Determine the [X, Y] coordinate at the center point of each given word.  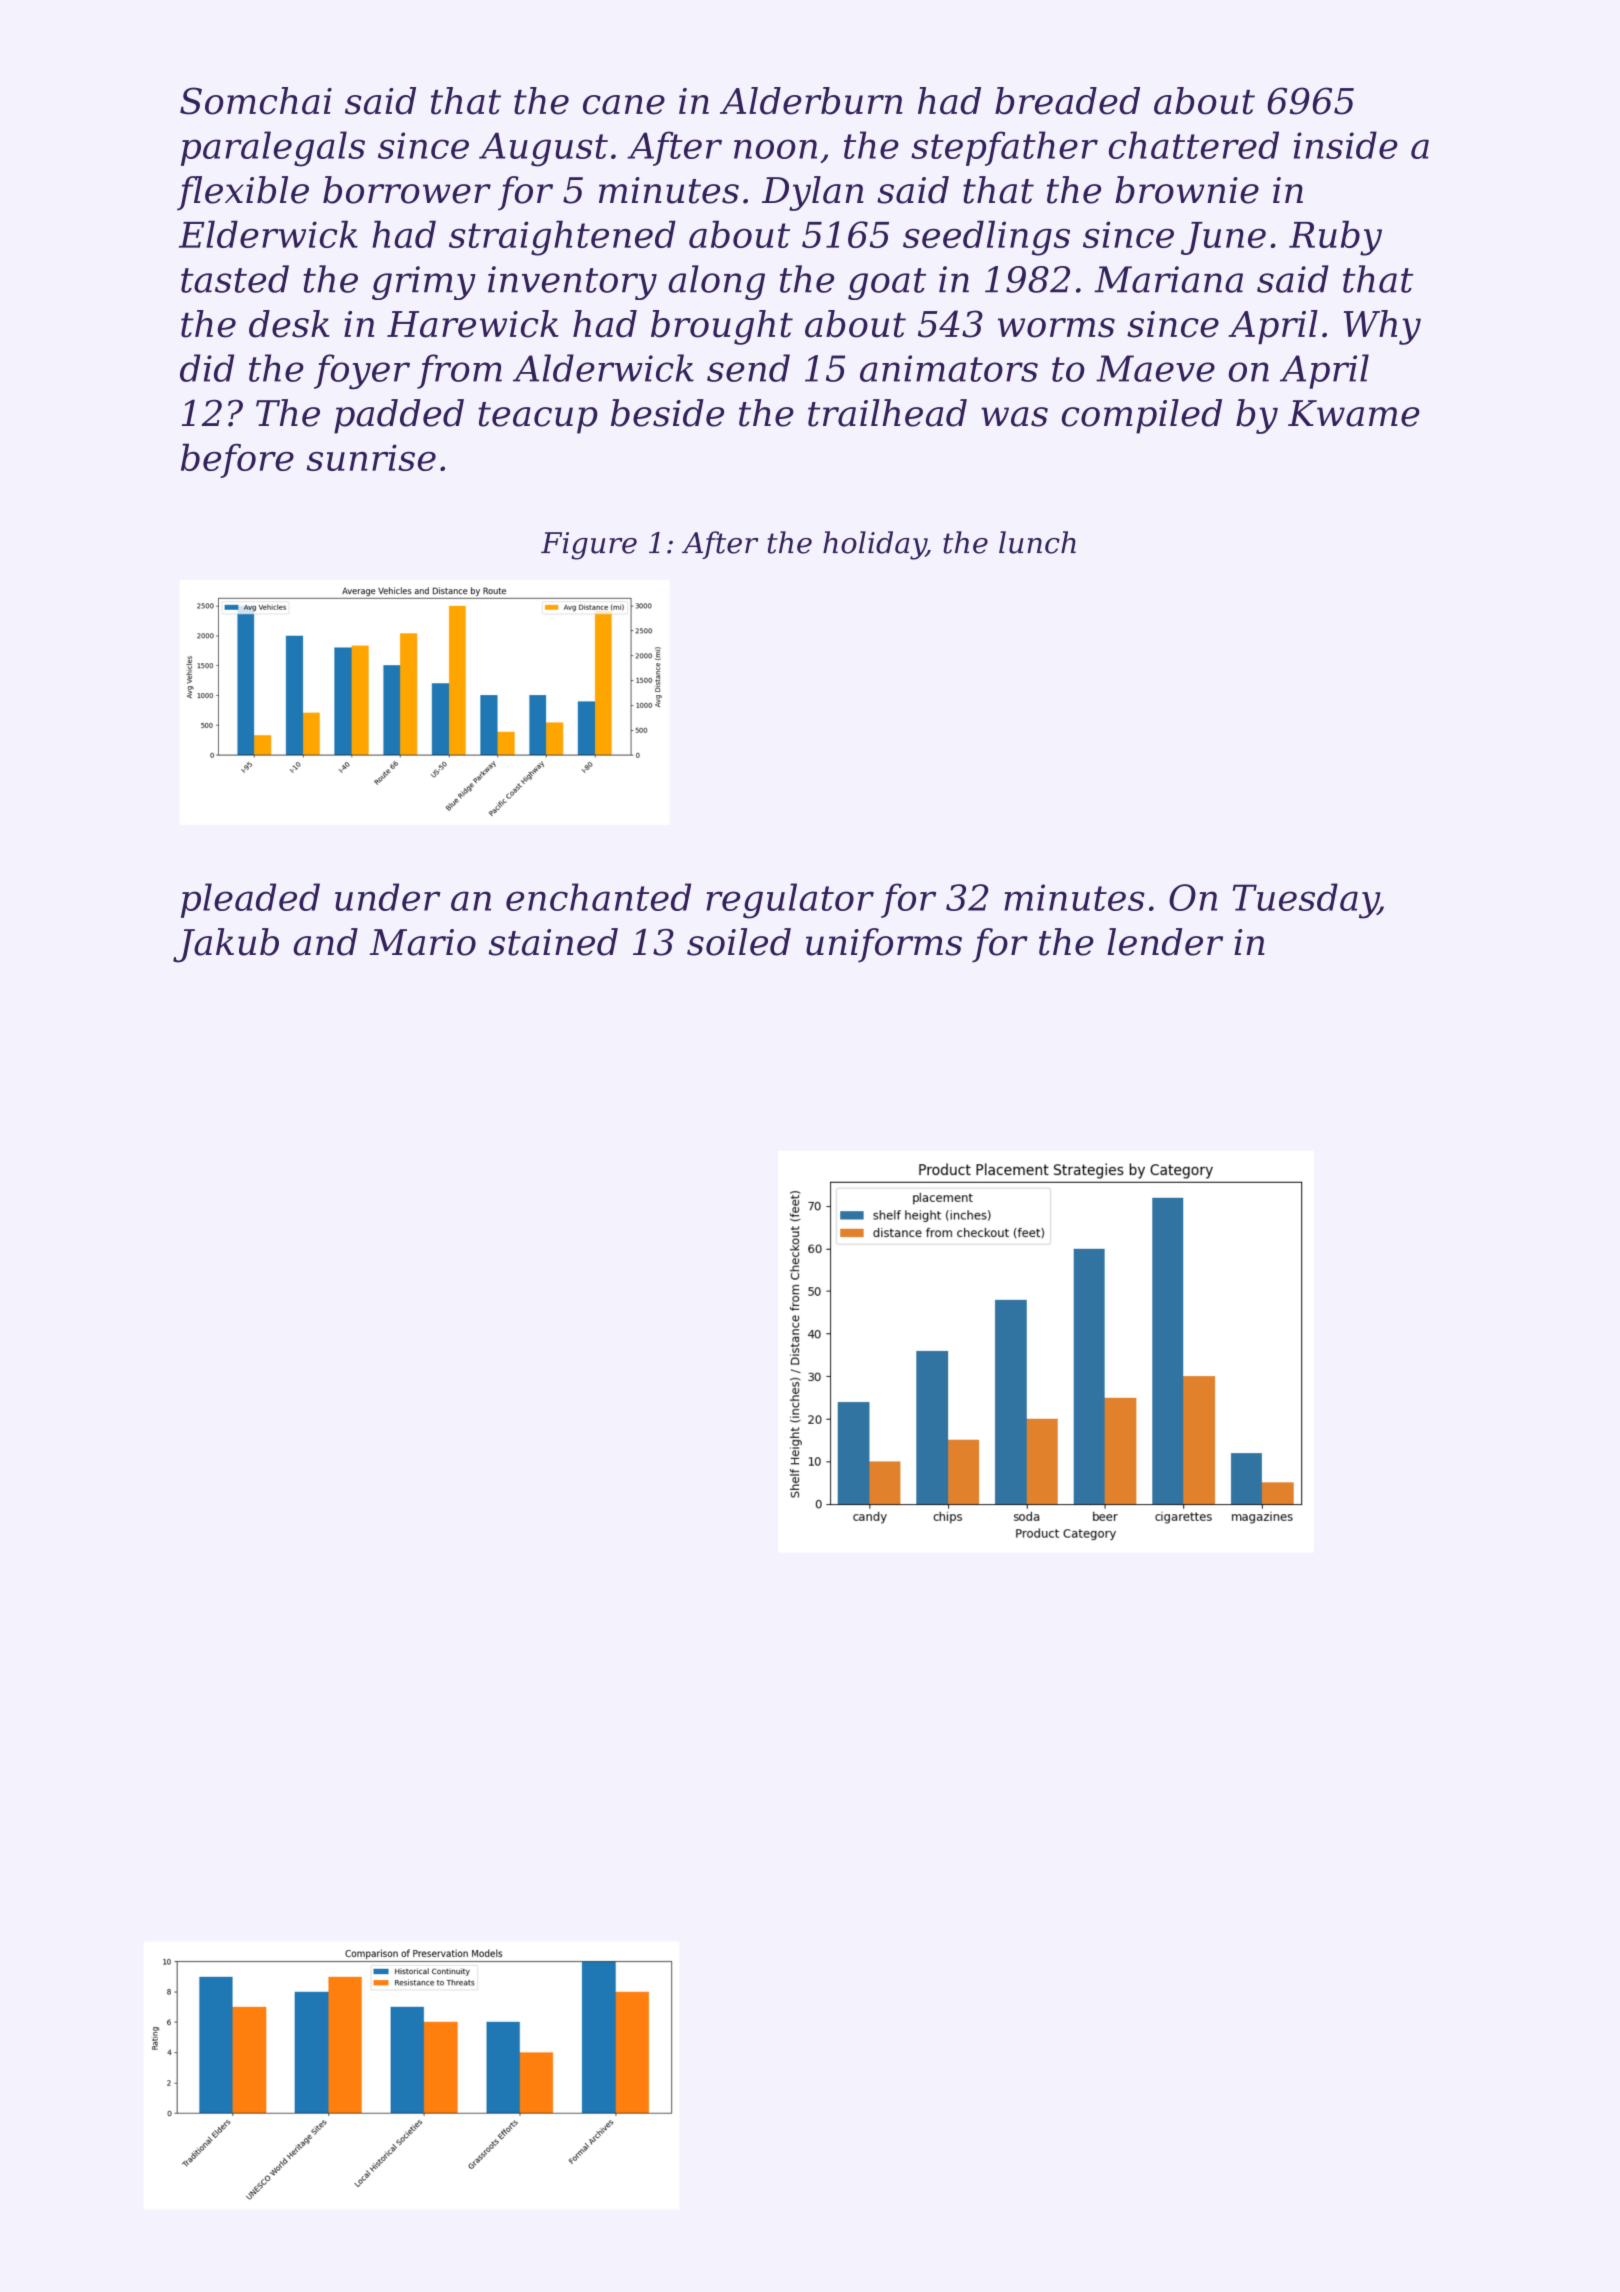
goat [887, 284]
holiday [874, 545]
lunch [1037, 542]
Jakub [226, 945]
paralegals [273, 149]
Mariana [1168, 279]
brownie [1187, 190]
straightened [562, 238]
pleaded [250, 900]
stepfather [1004, 148]
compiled [1142, 416]
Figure [589, 546]
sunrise [371, 457]
